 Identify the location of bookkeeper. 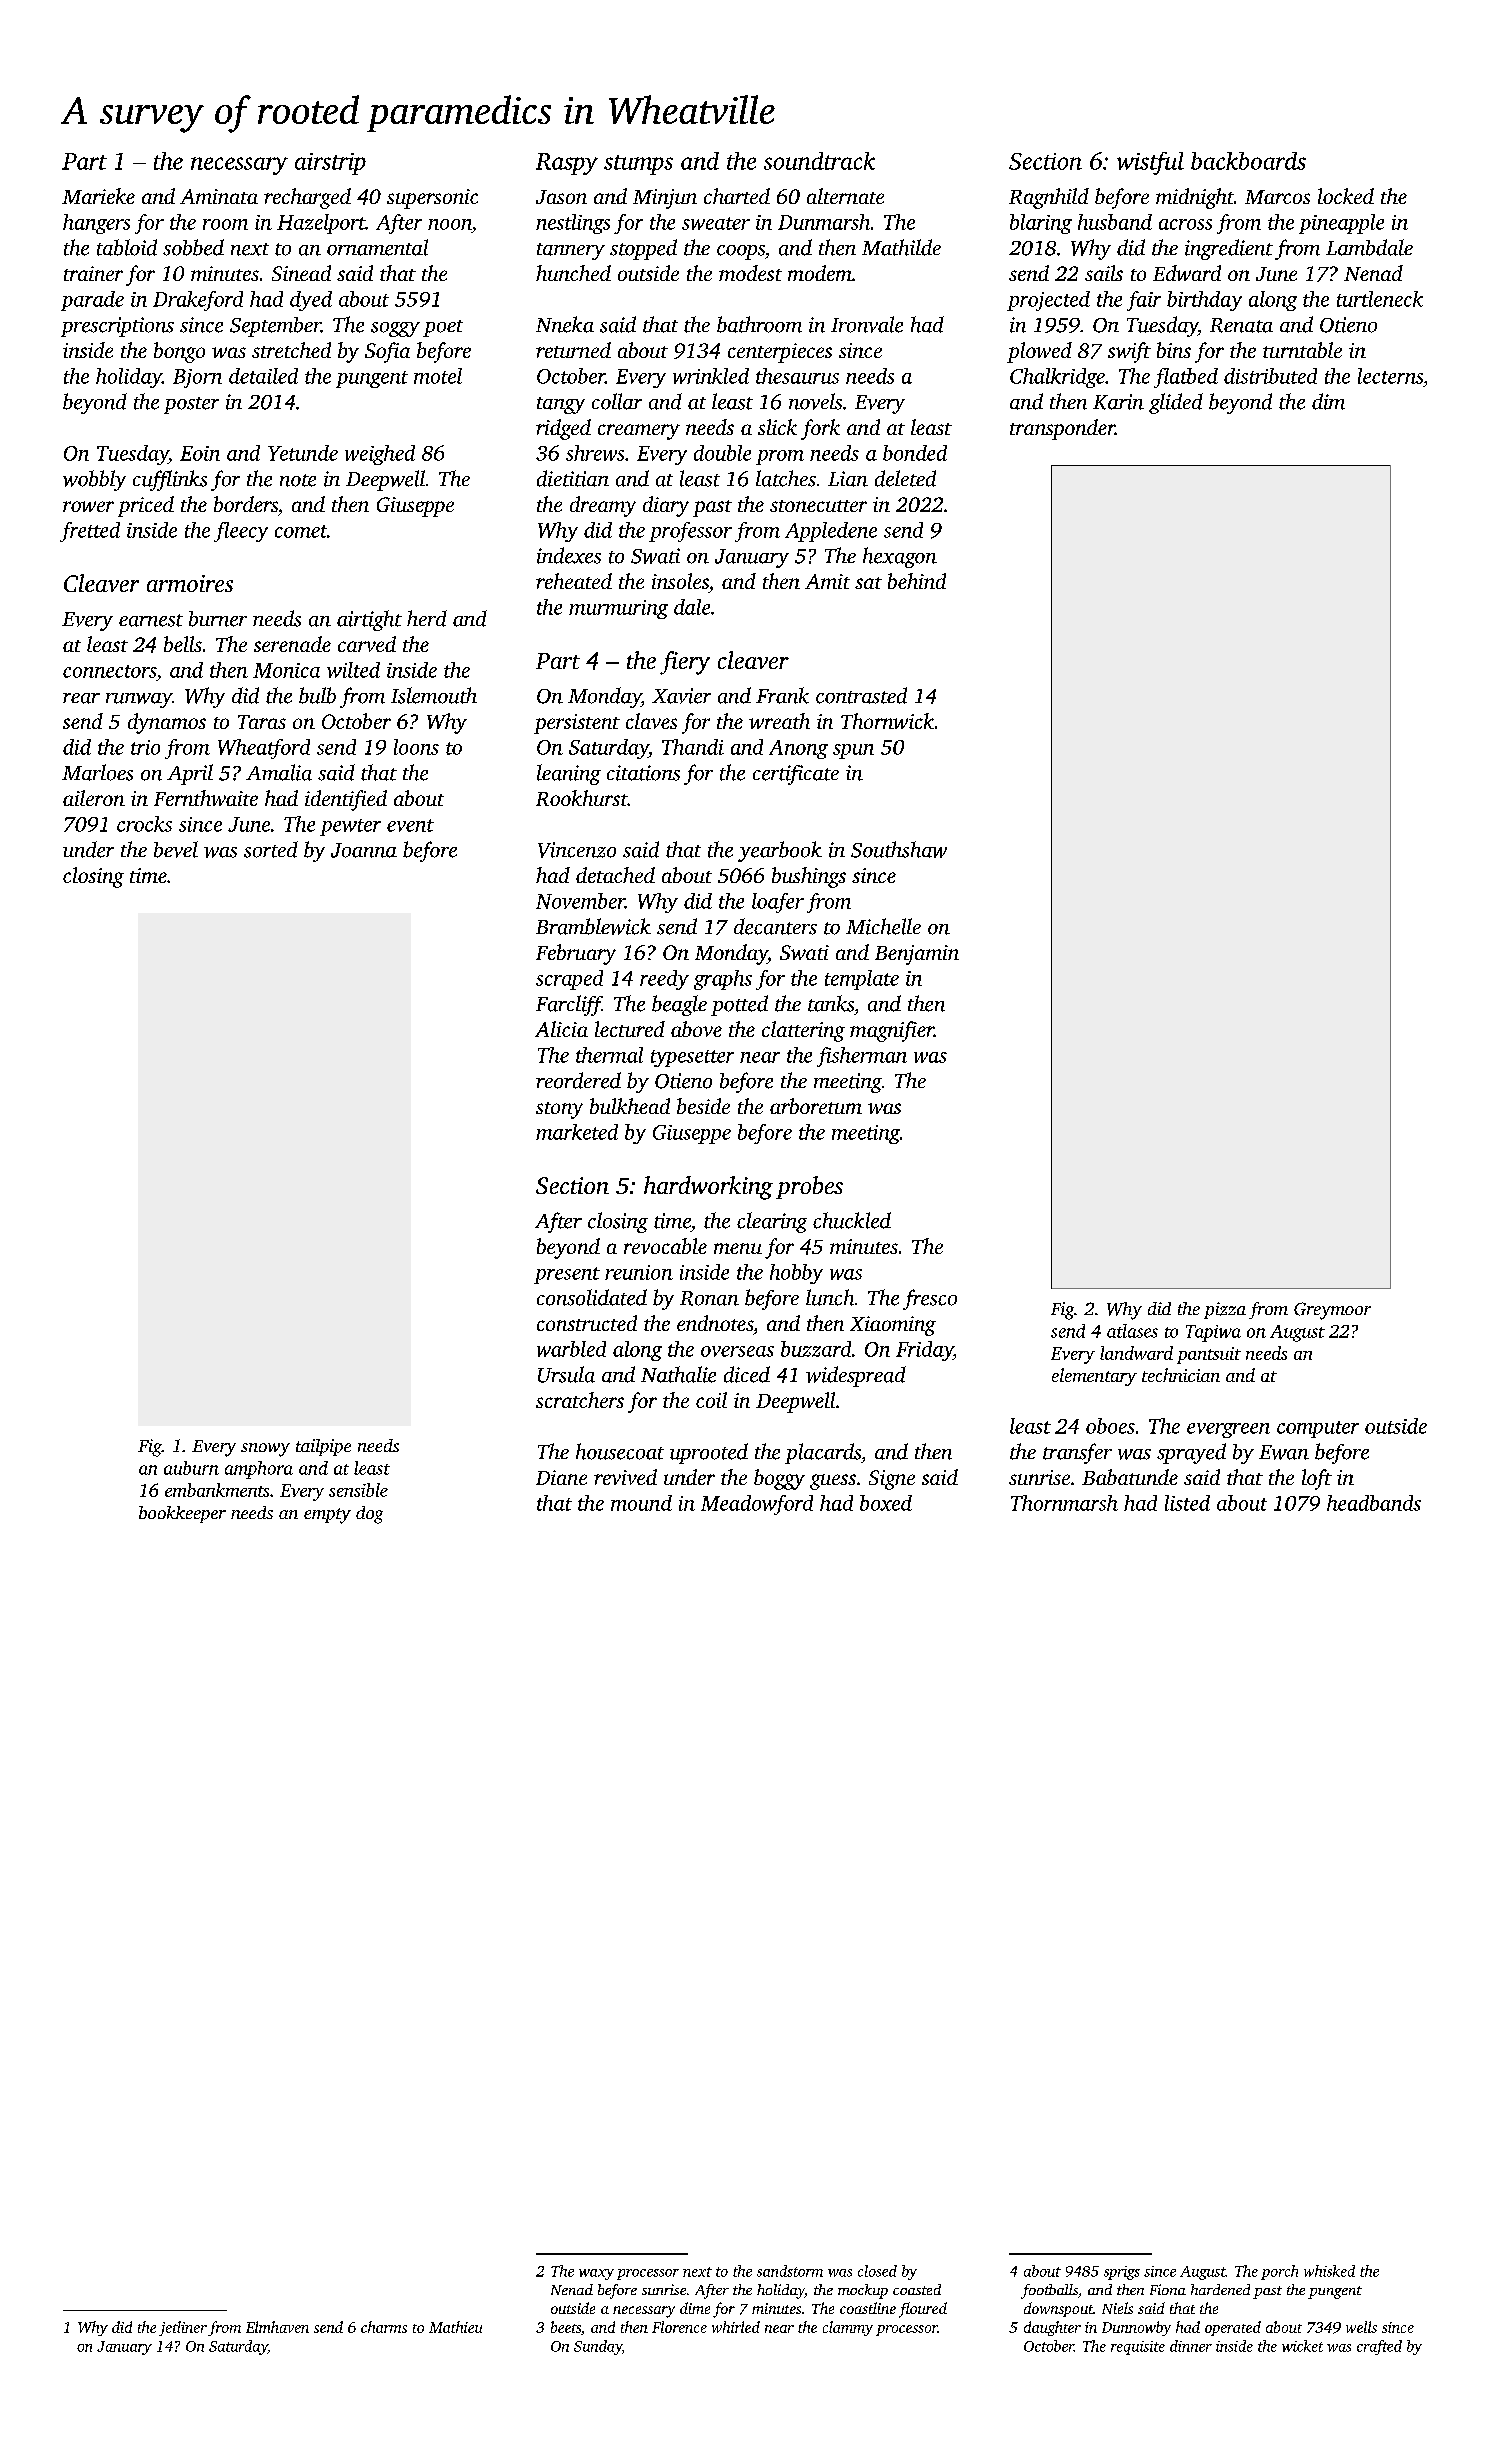
(182, 1514).
